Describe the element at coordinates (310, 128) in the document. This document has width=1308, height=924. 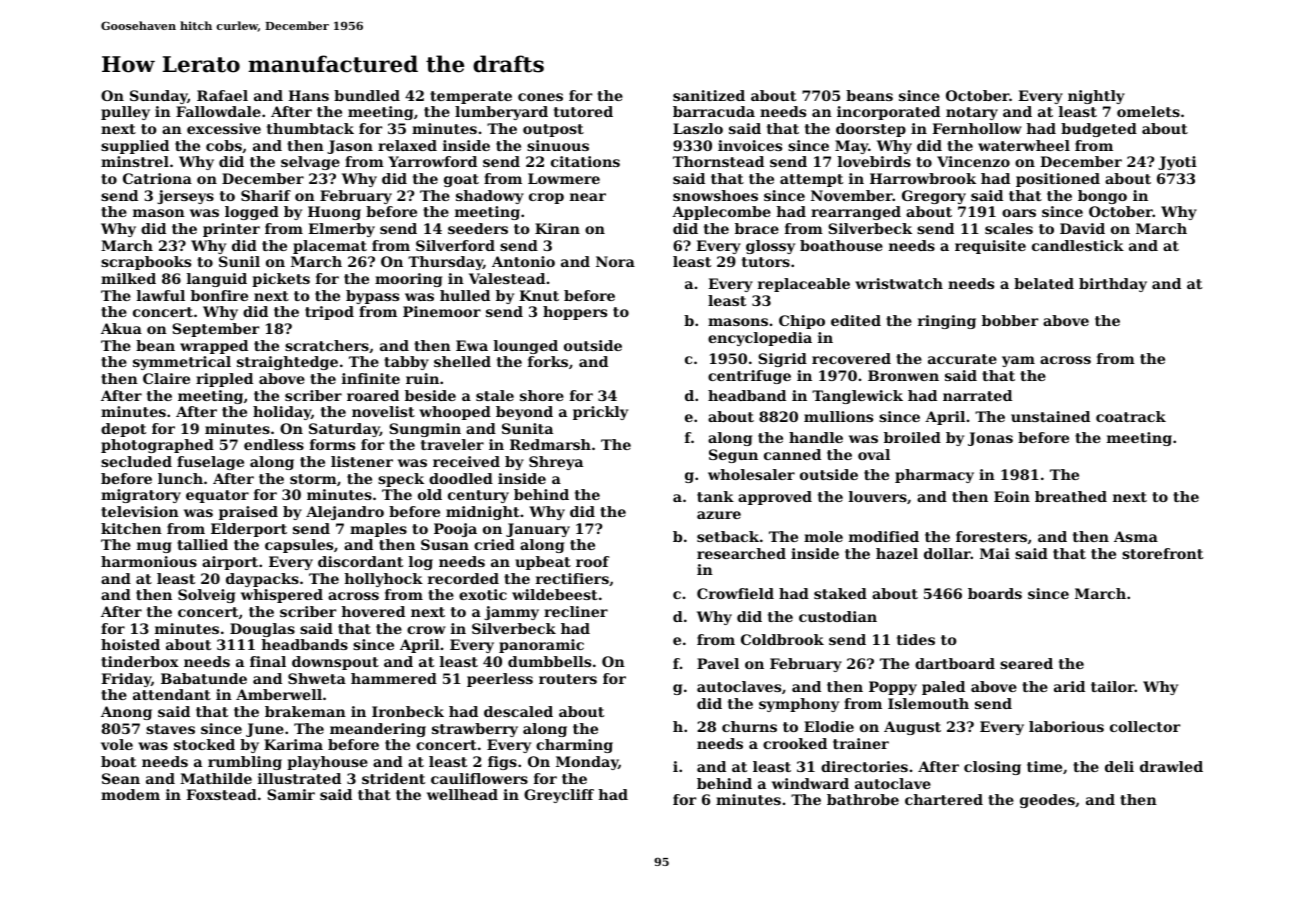
I see `thumbtack` at that location.
